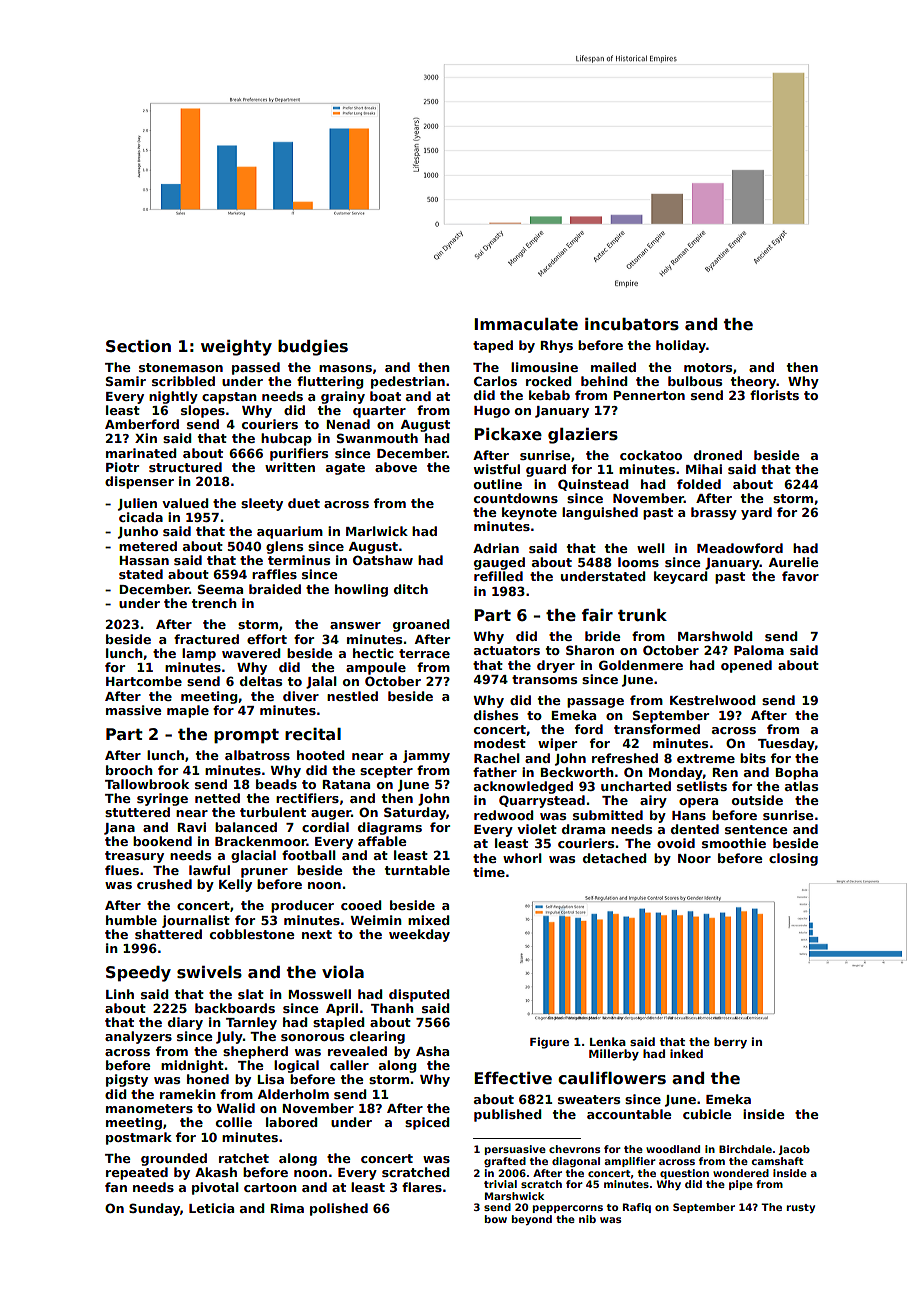 The height and width of the screenshot is (1308, 924). What do you see at coordinates (396, 467) in the screenshot?
I see `above` at bounding box center [396, 467].
